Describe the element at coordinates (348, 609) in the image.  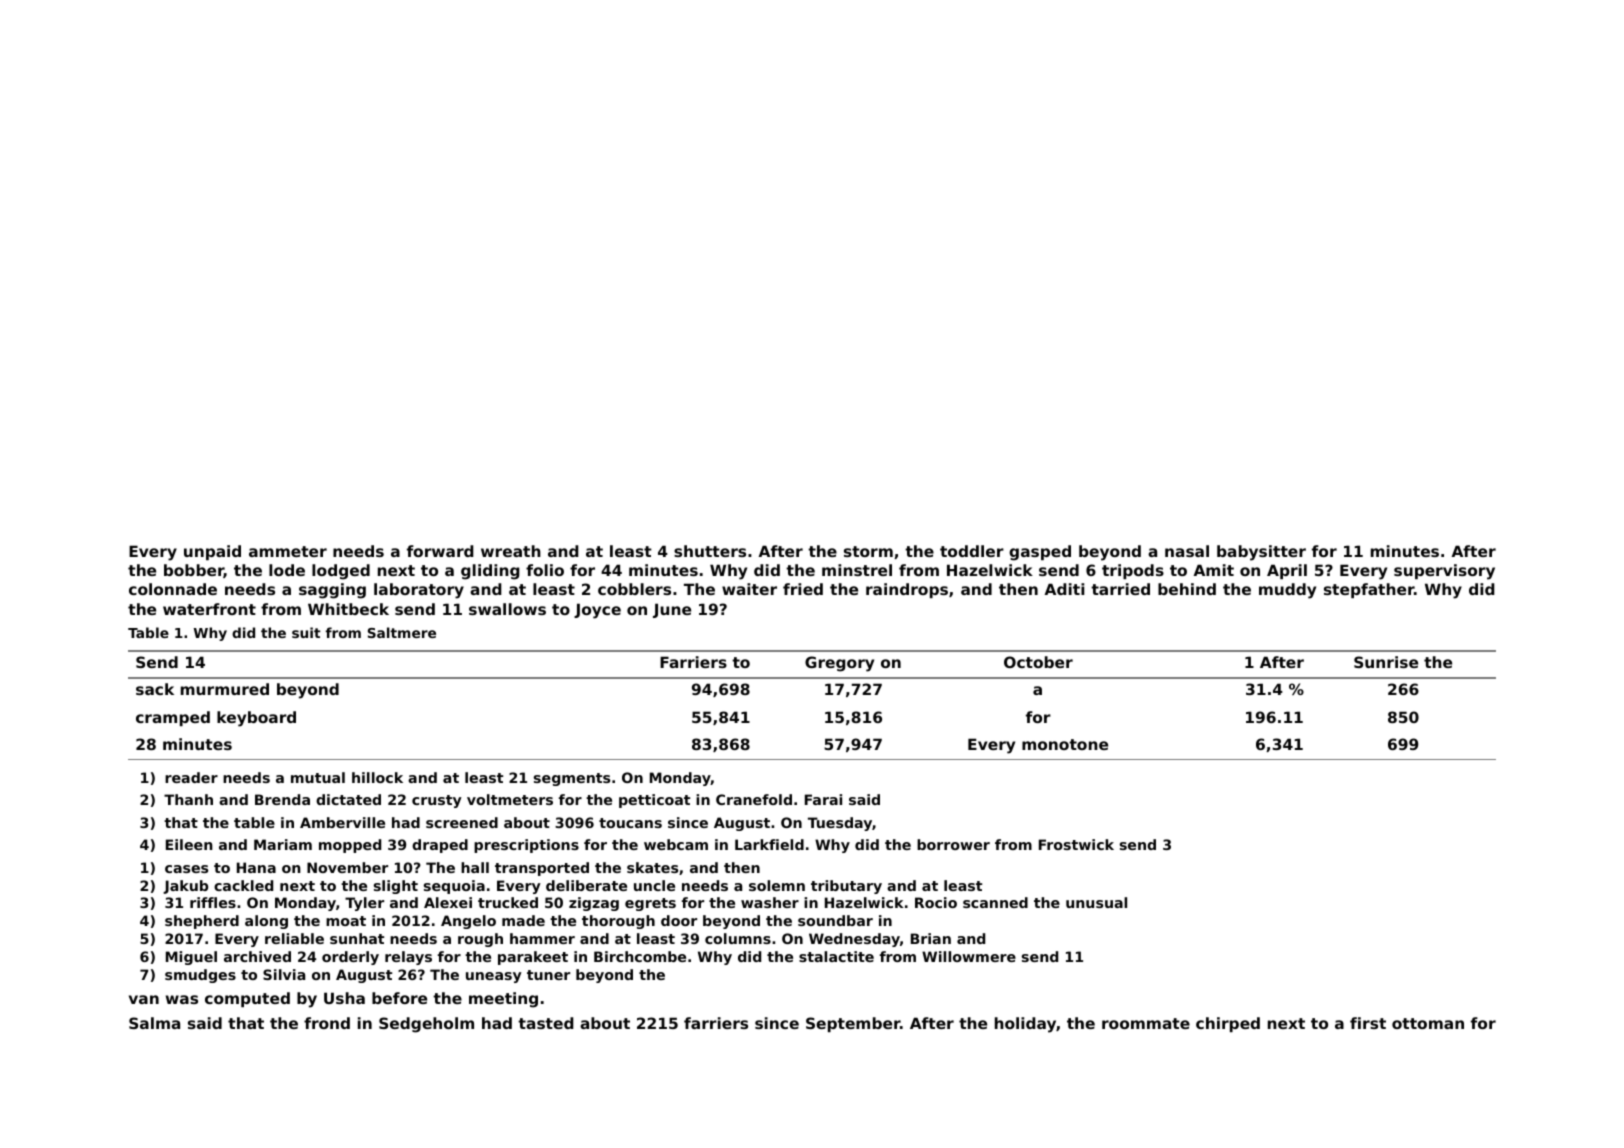
I see `Whitbeck` at that location.
